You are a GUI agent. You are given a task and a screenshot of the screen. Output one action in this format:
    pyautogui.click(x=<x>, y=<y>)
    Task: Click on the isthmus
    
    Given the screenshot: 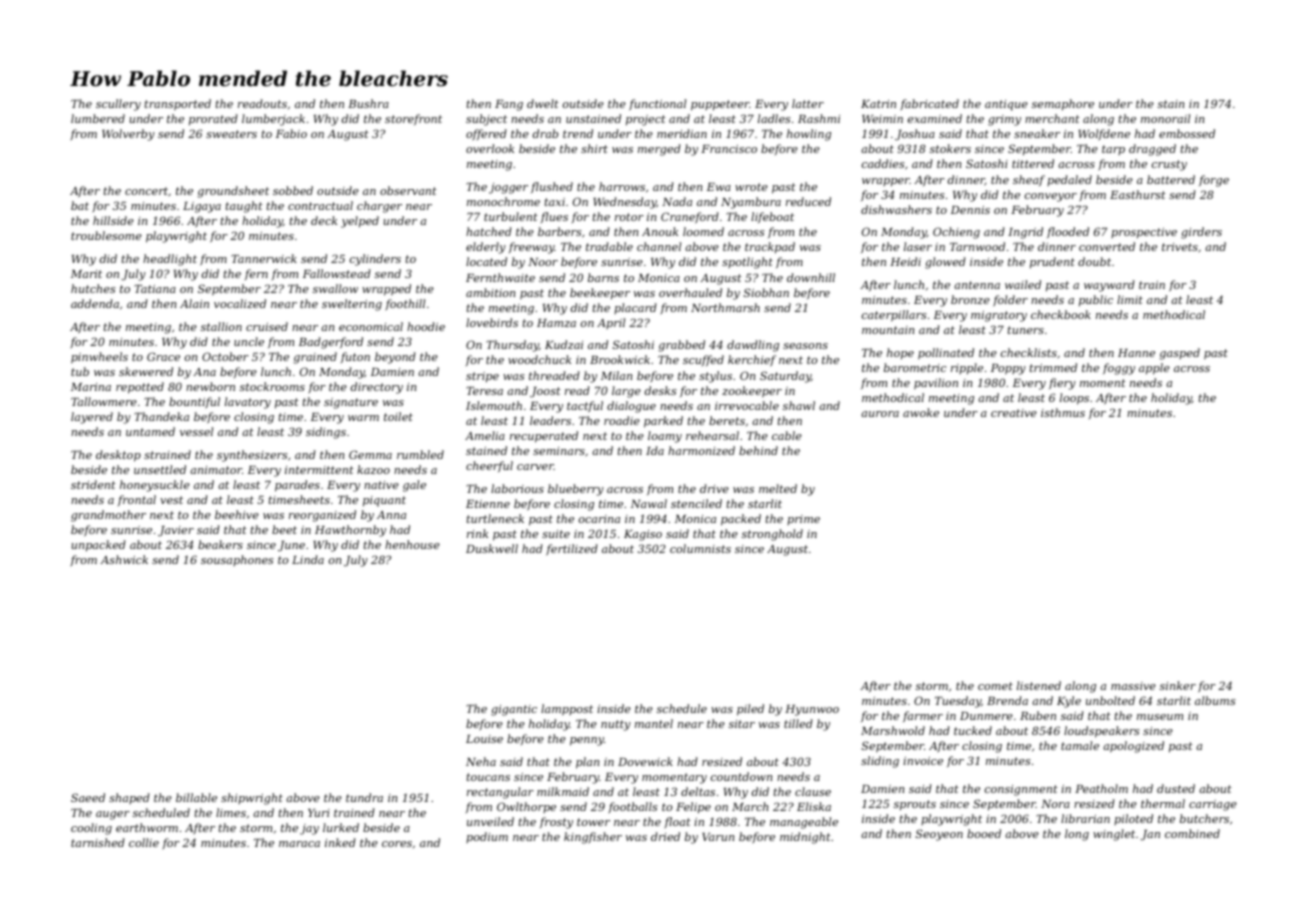 What is the action you would take?
    pyautogui.click(x=1063, y=412)
